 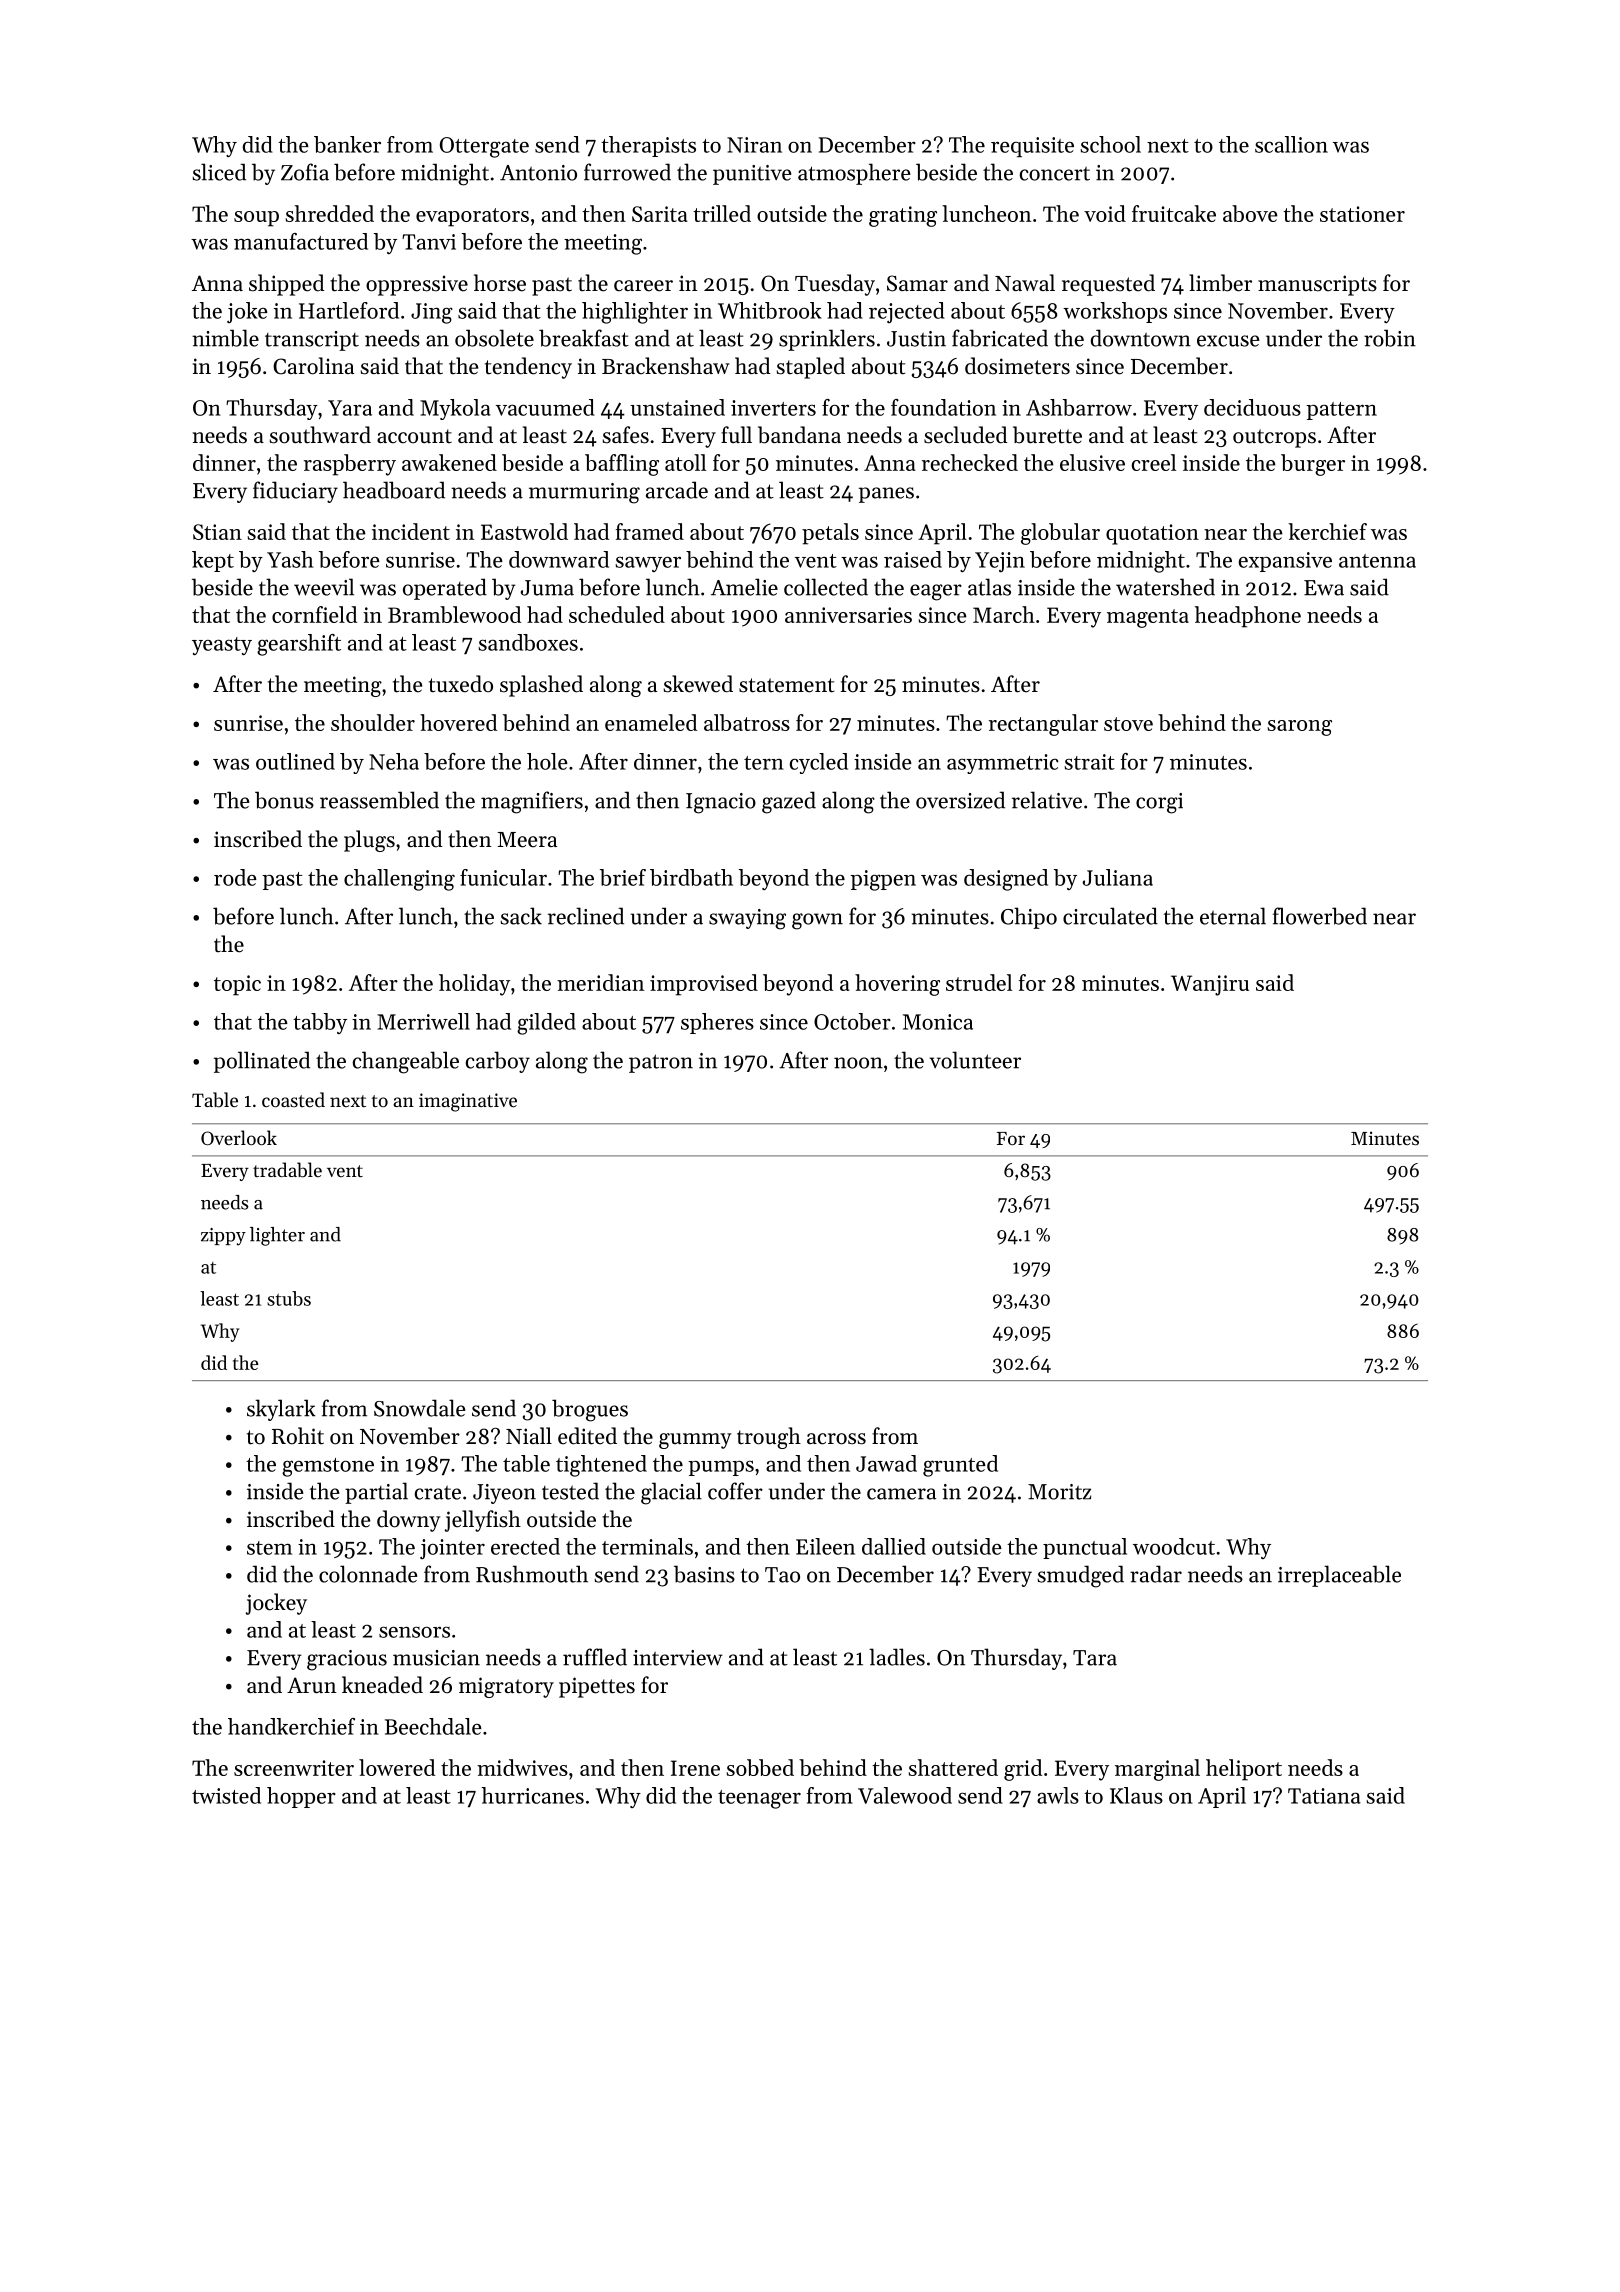 What do you see at coordinates (498, 1062) in the page?
I see `carboy` at bounding box center [498, 1062].
